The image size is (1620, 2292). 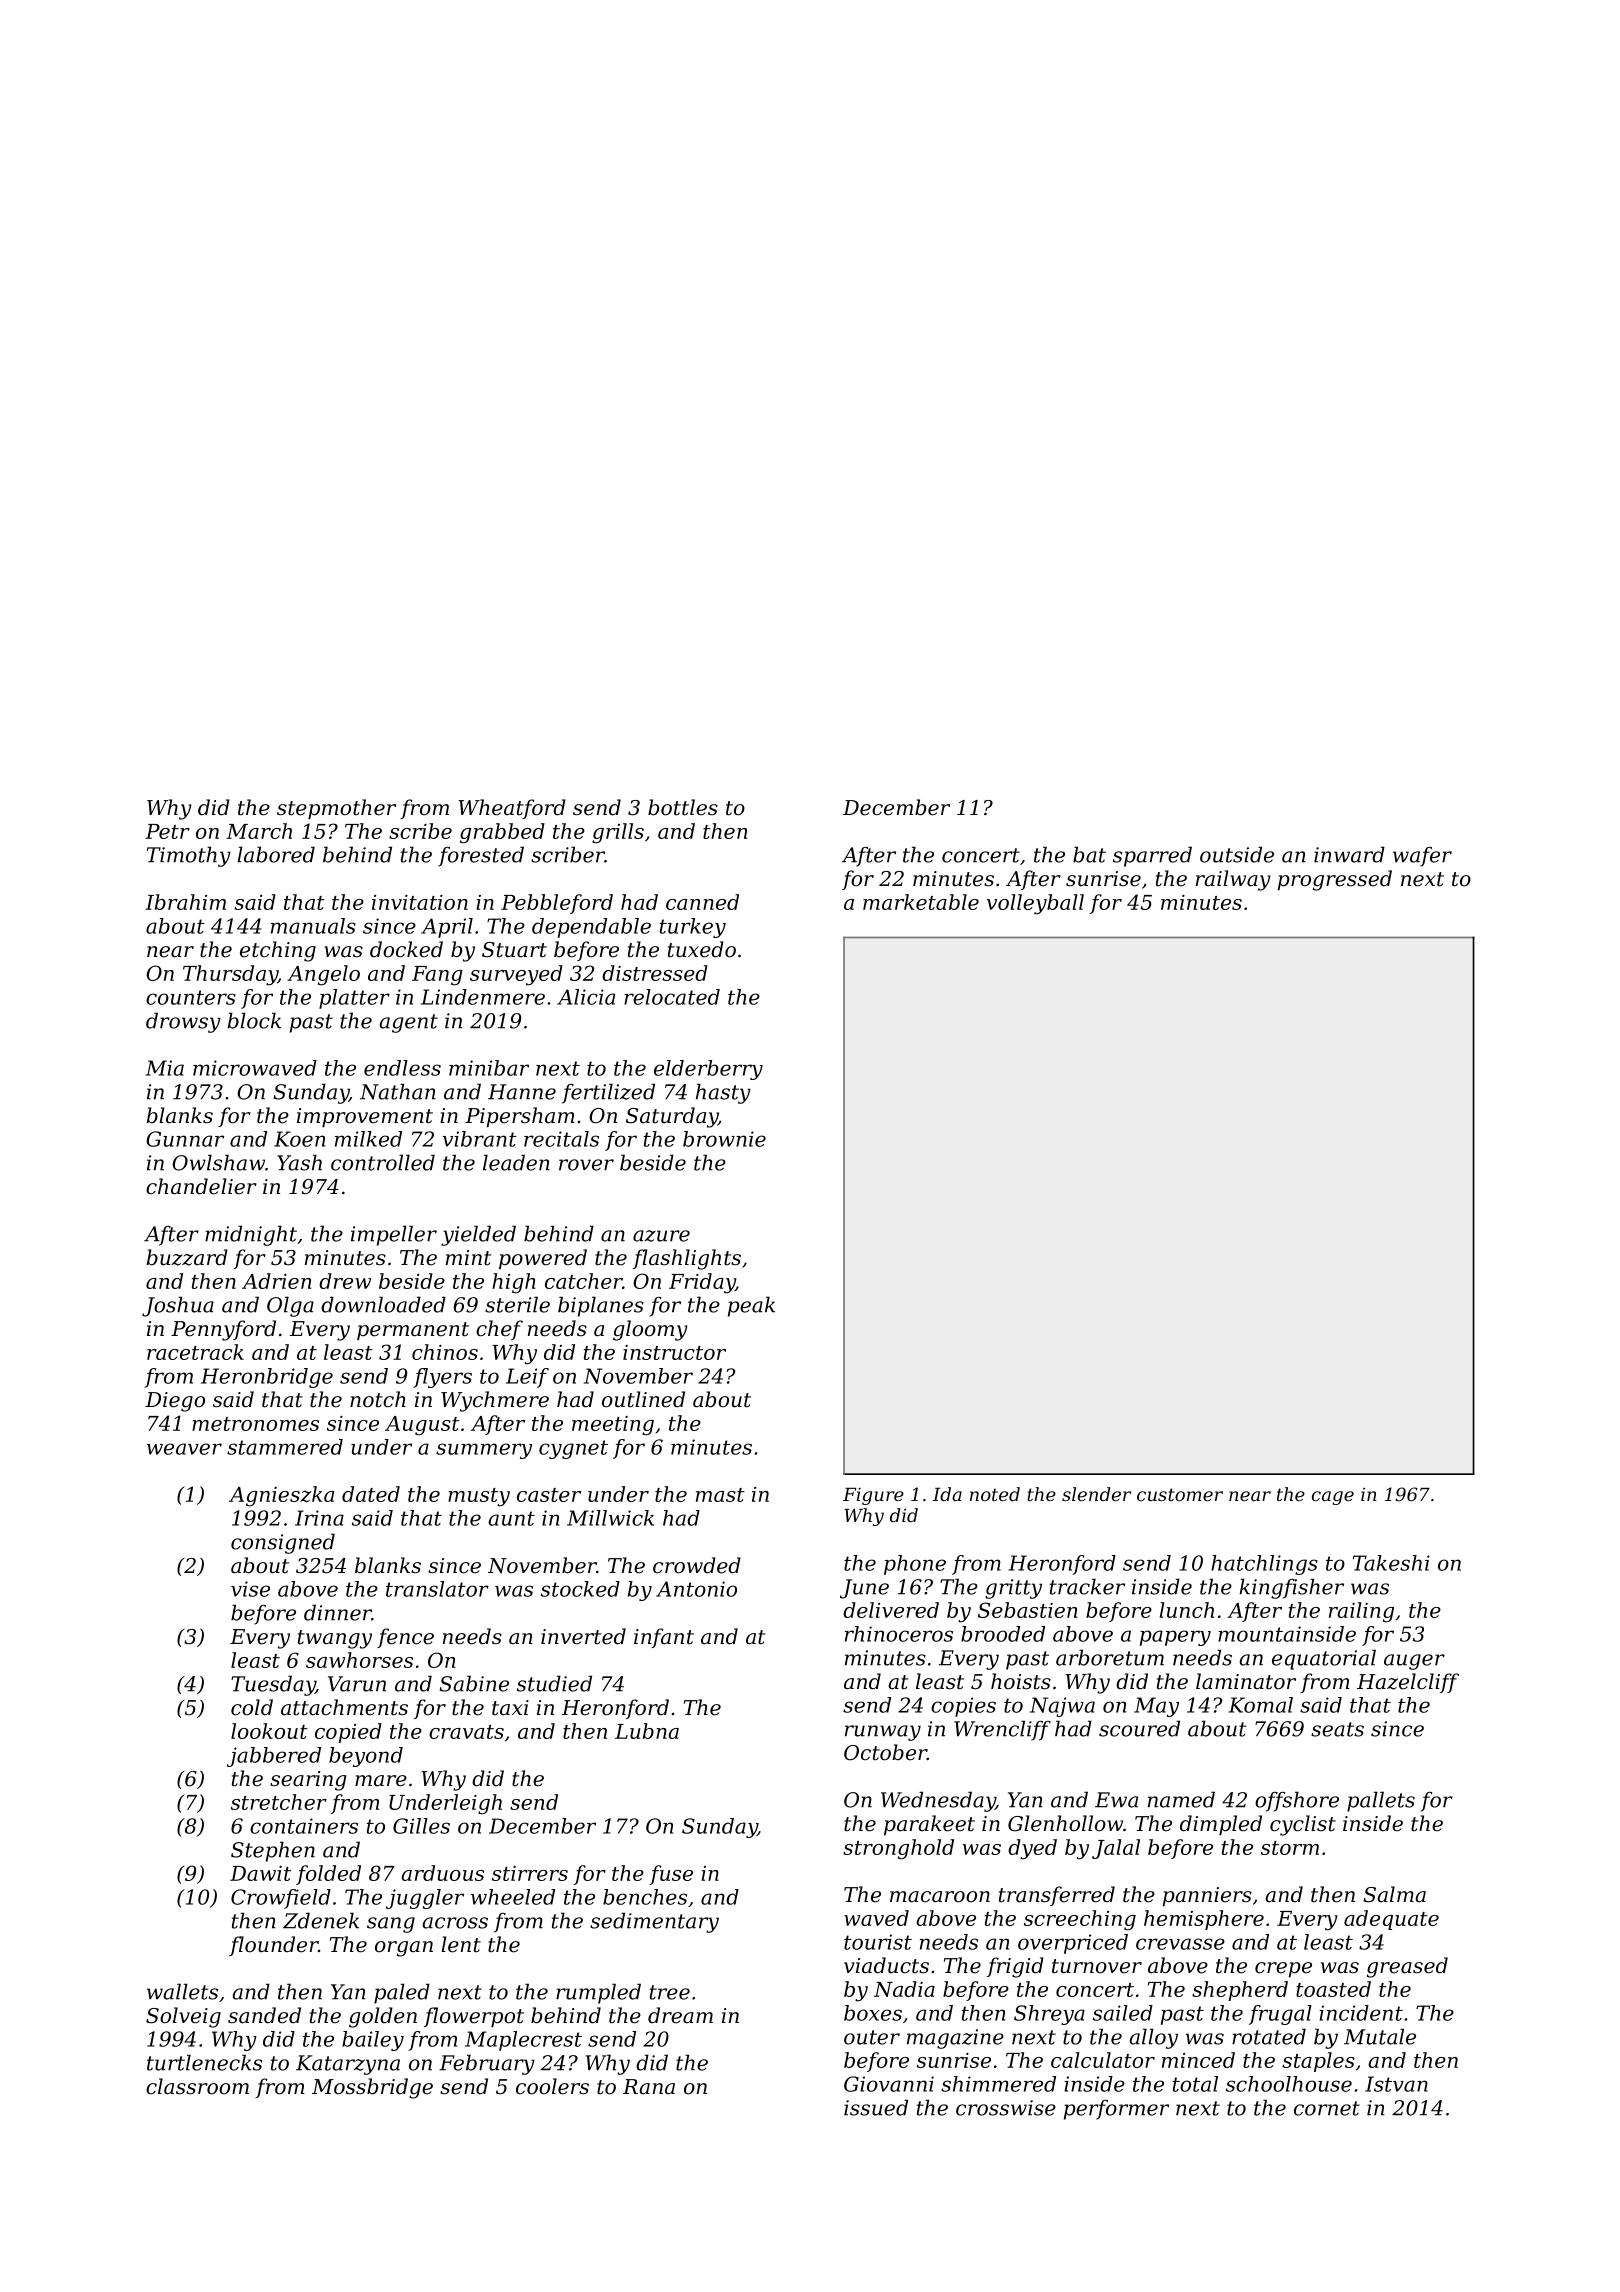 I want to click on rumpled, so click(x=598, y=1993).
